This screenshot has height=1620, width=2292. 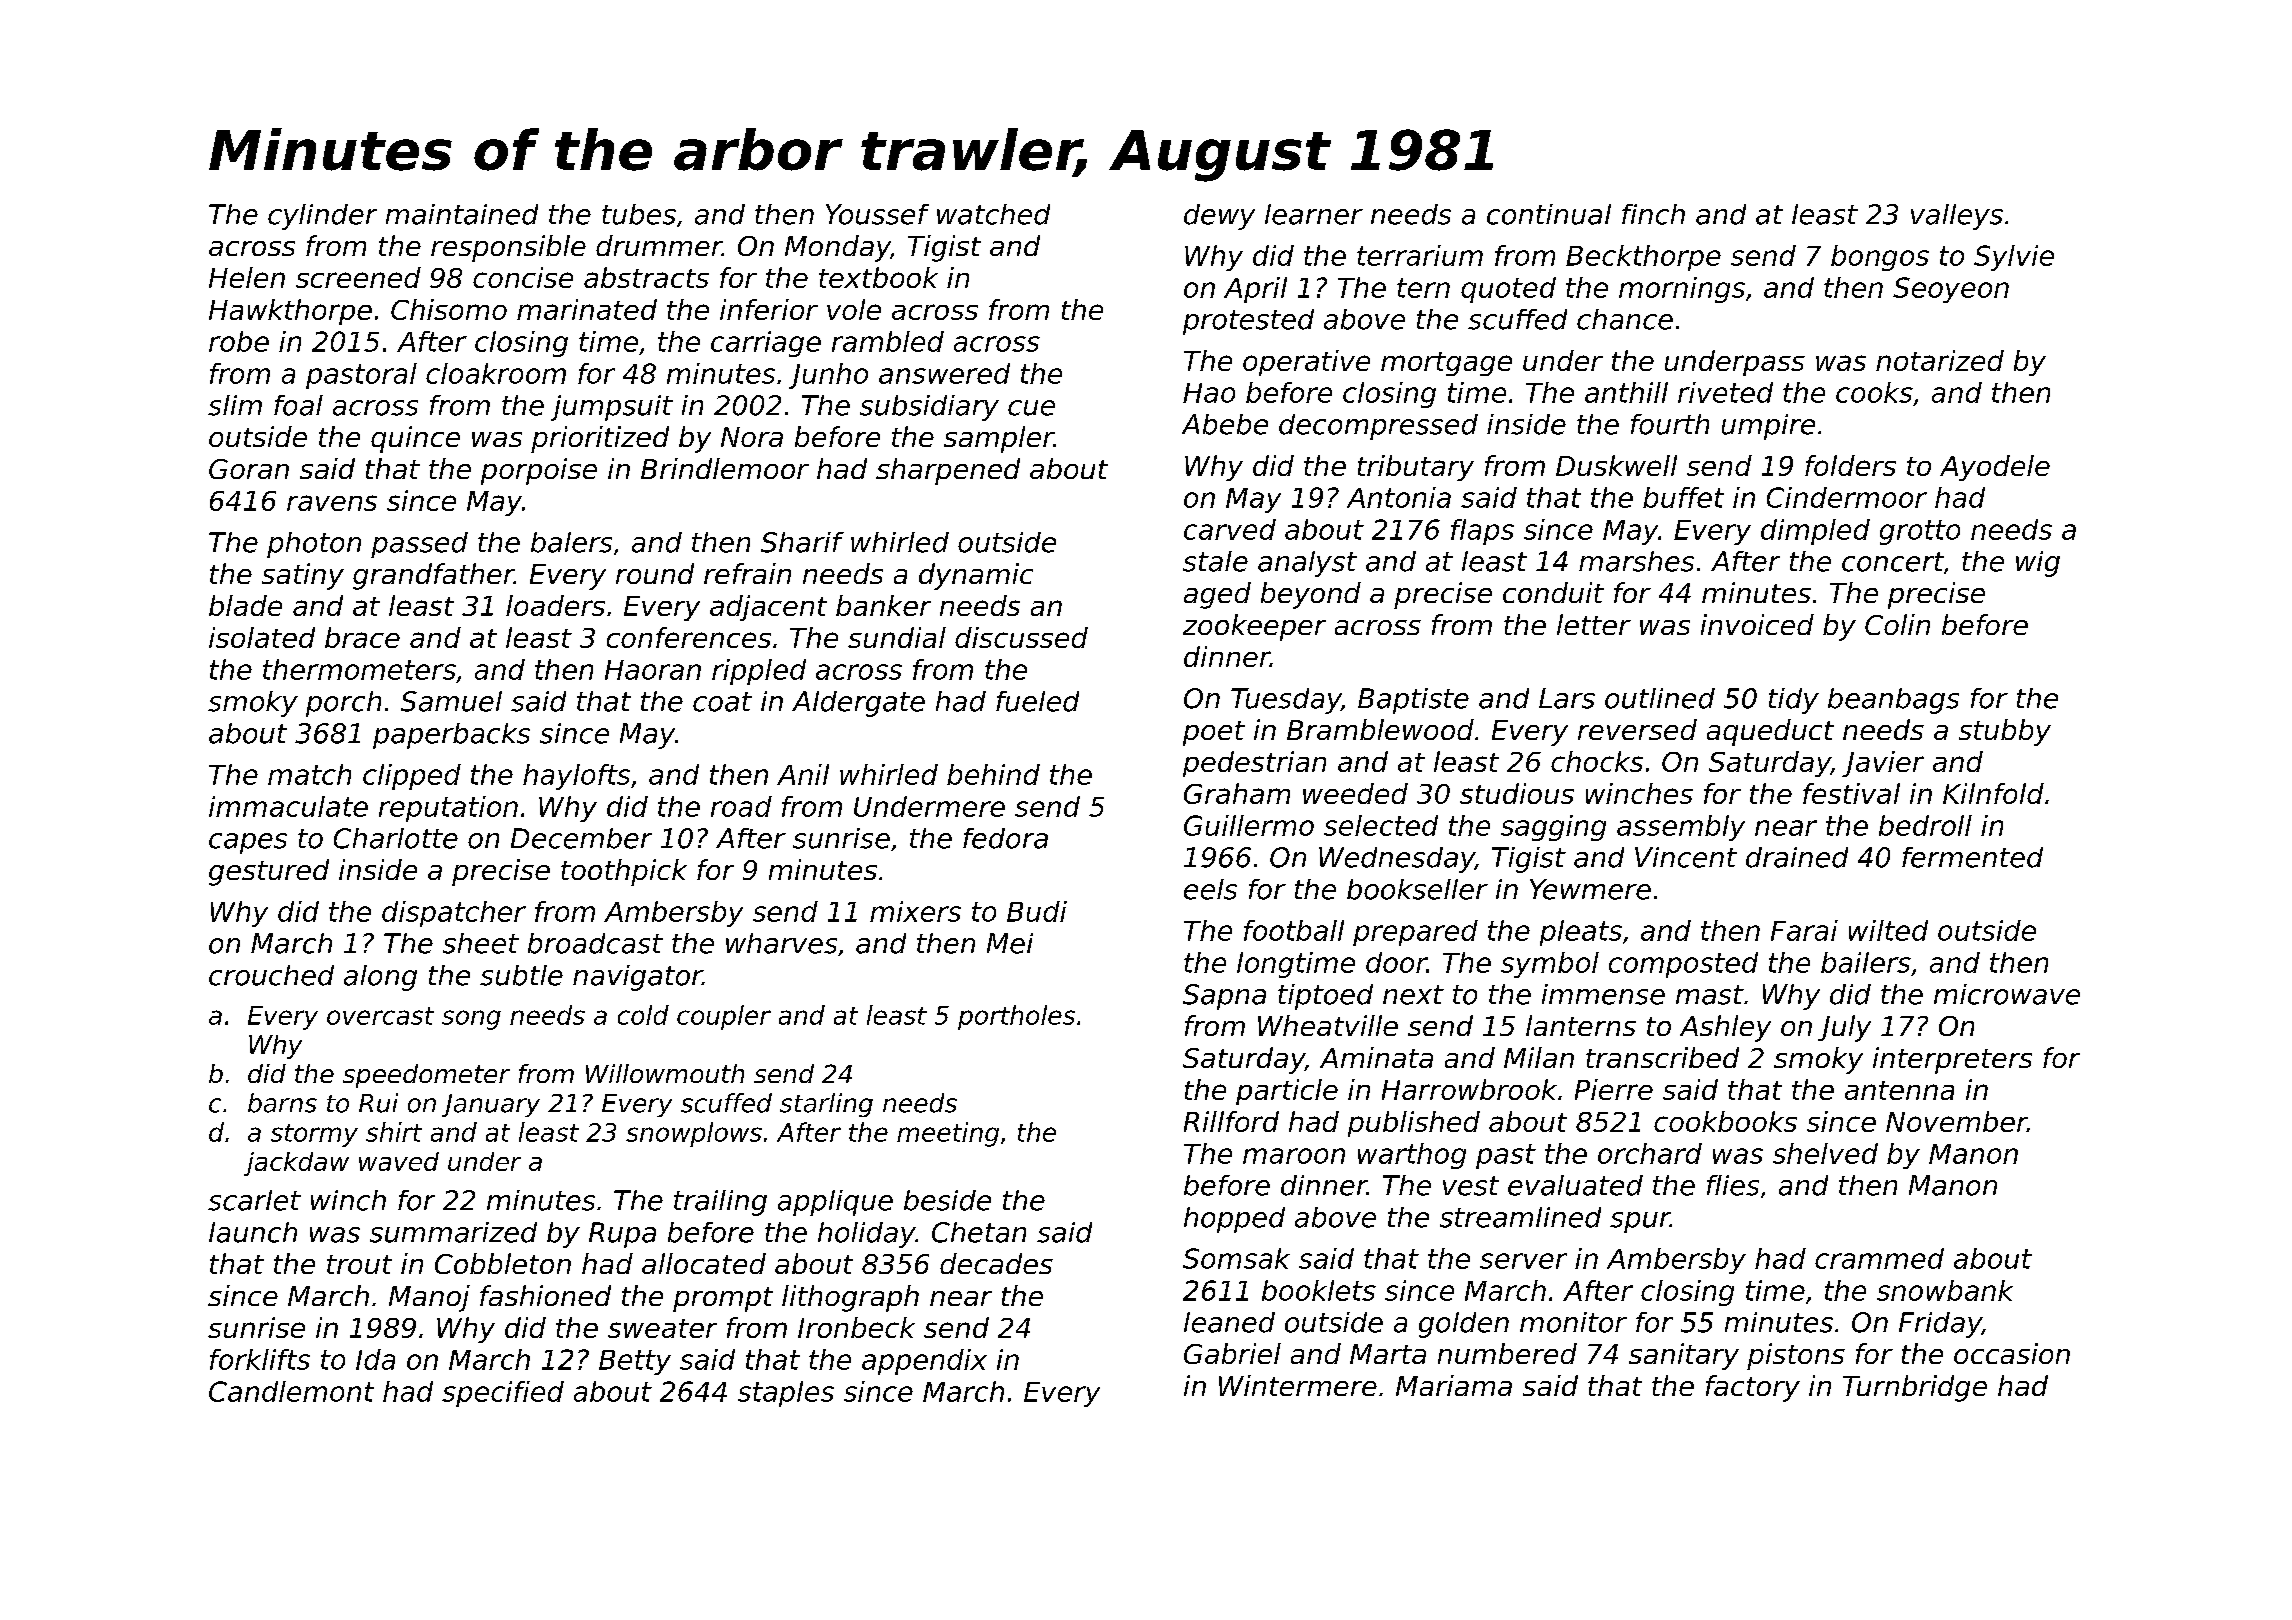 What do you see at coordinates (245, 605) in the screenshot?
I see `blade` at bounding box center [245, 605].
